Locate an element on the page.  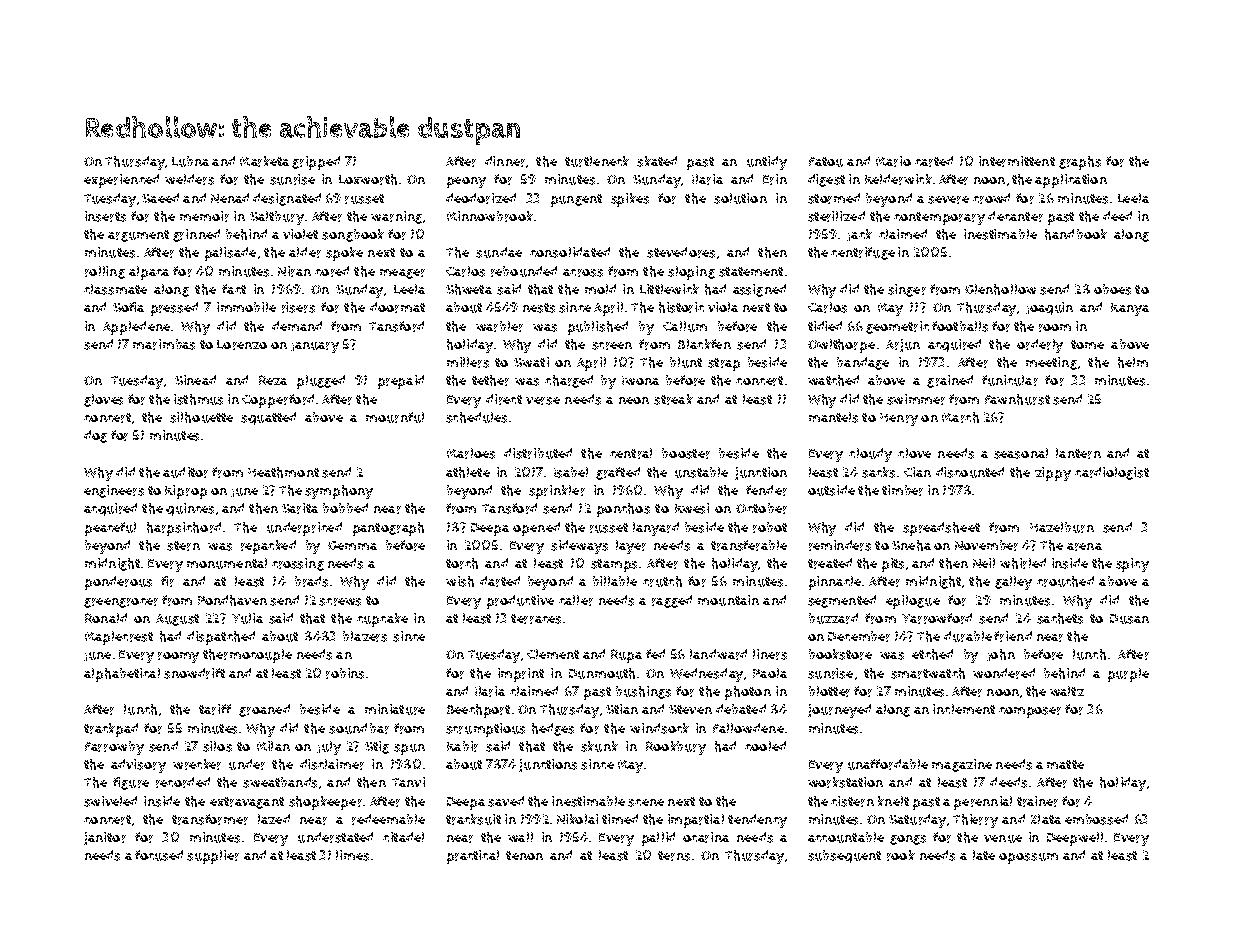
tenon is located at coordinates (524, 855).
